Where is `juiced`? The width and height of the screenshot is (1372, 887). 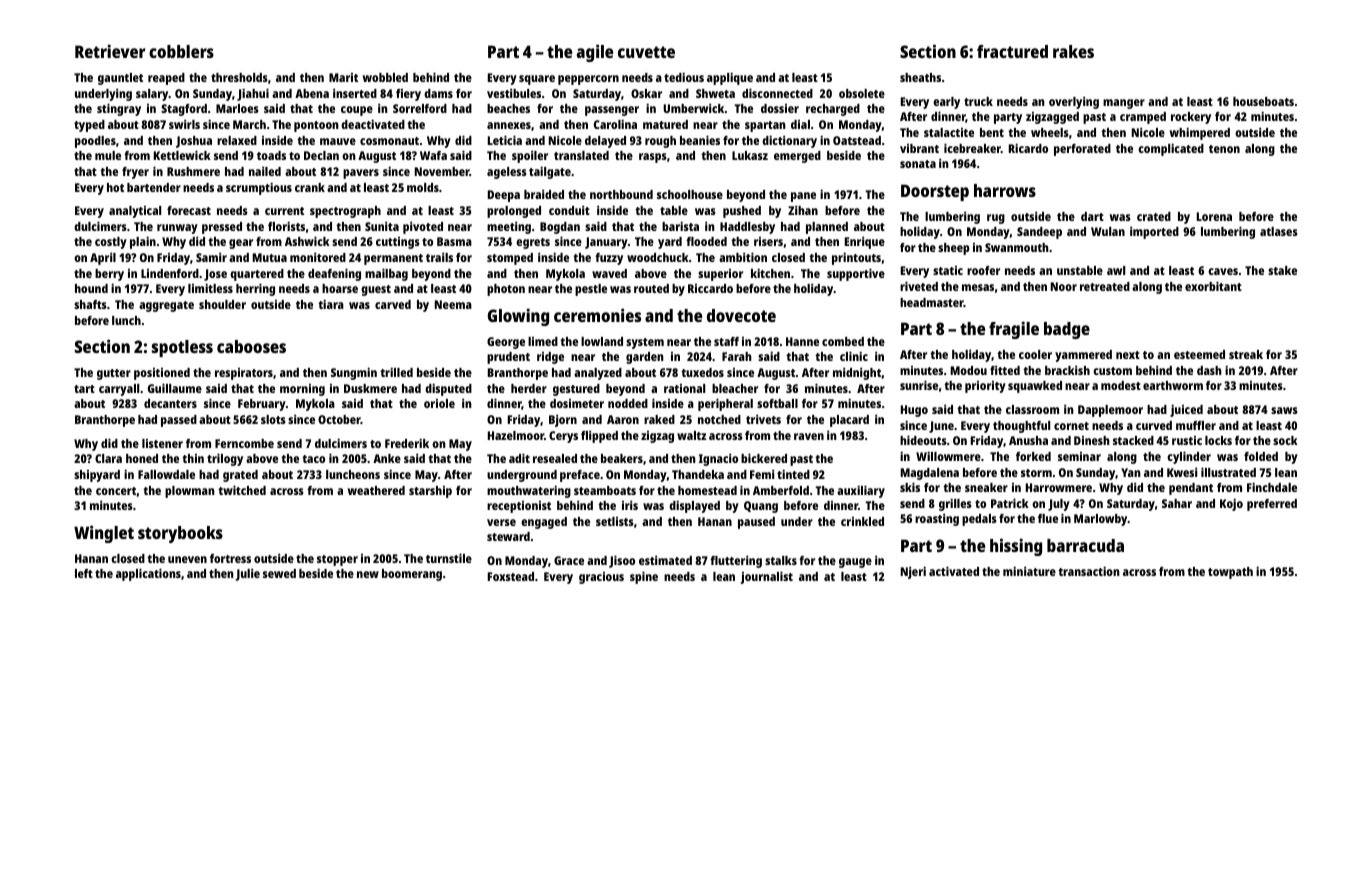 juiced is located at coordinates (1186, 410).
